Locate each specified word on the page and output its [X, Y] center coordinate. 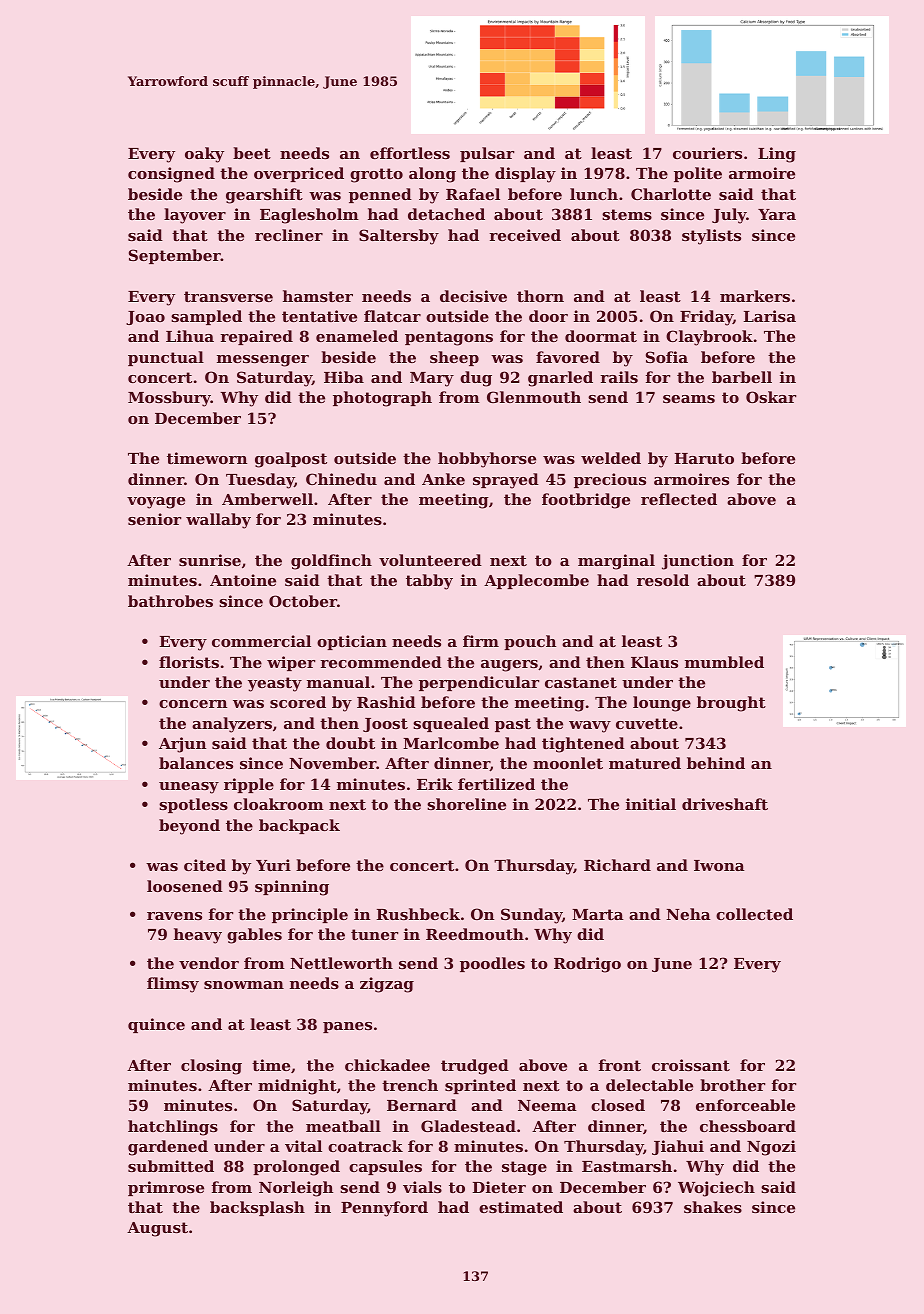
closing [211, 1067]
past [513, 725]
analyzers [232, 725]
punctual [166, 358]
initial [651, 804]
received [525, 235]
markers [755, 296]
